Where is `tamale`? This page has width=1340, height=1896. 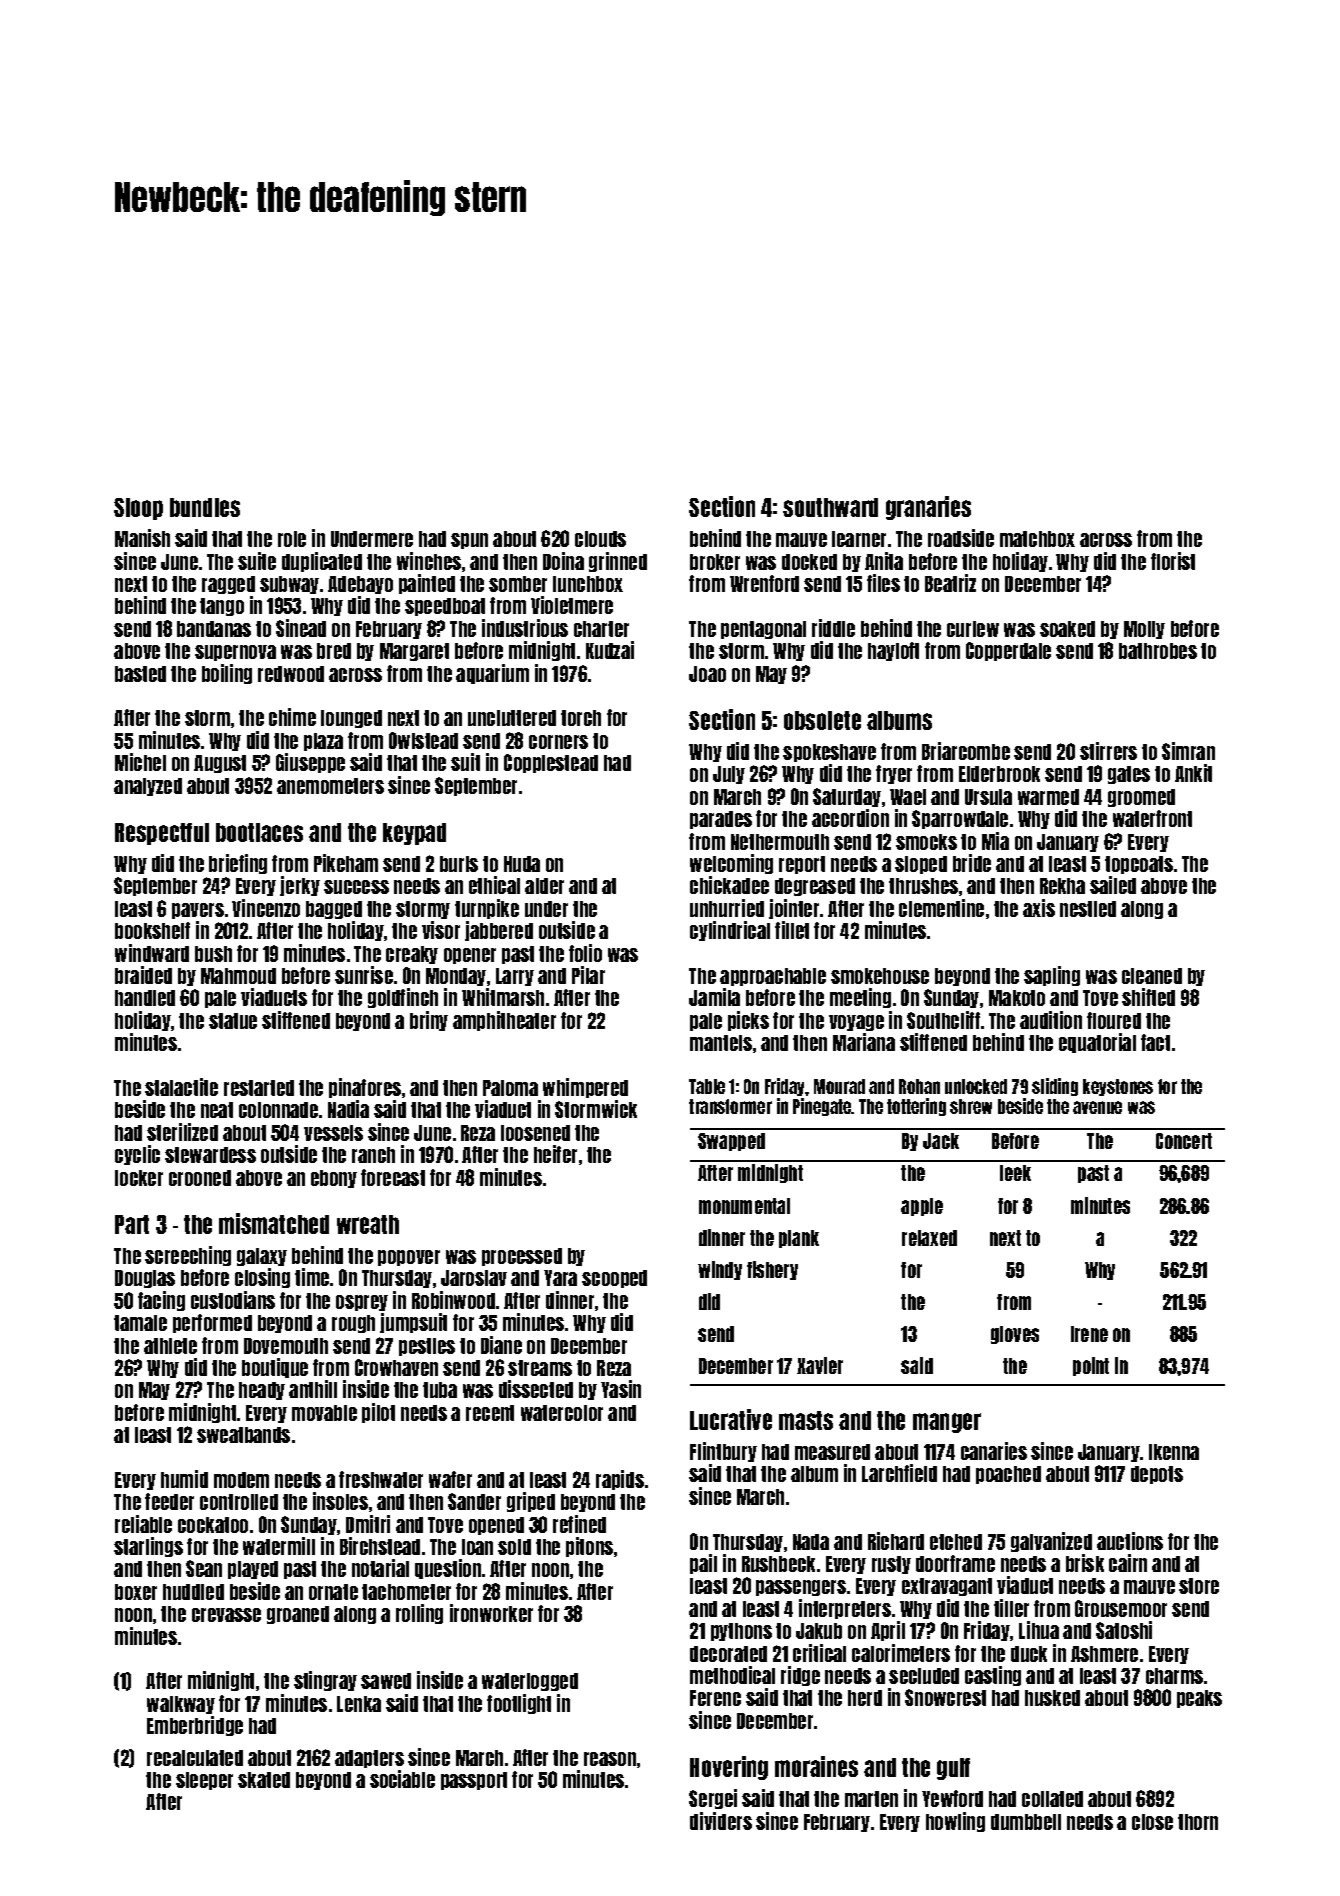 tamale is located at coordinates (140, 1323).
